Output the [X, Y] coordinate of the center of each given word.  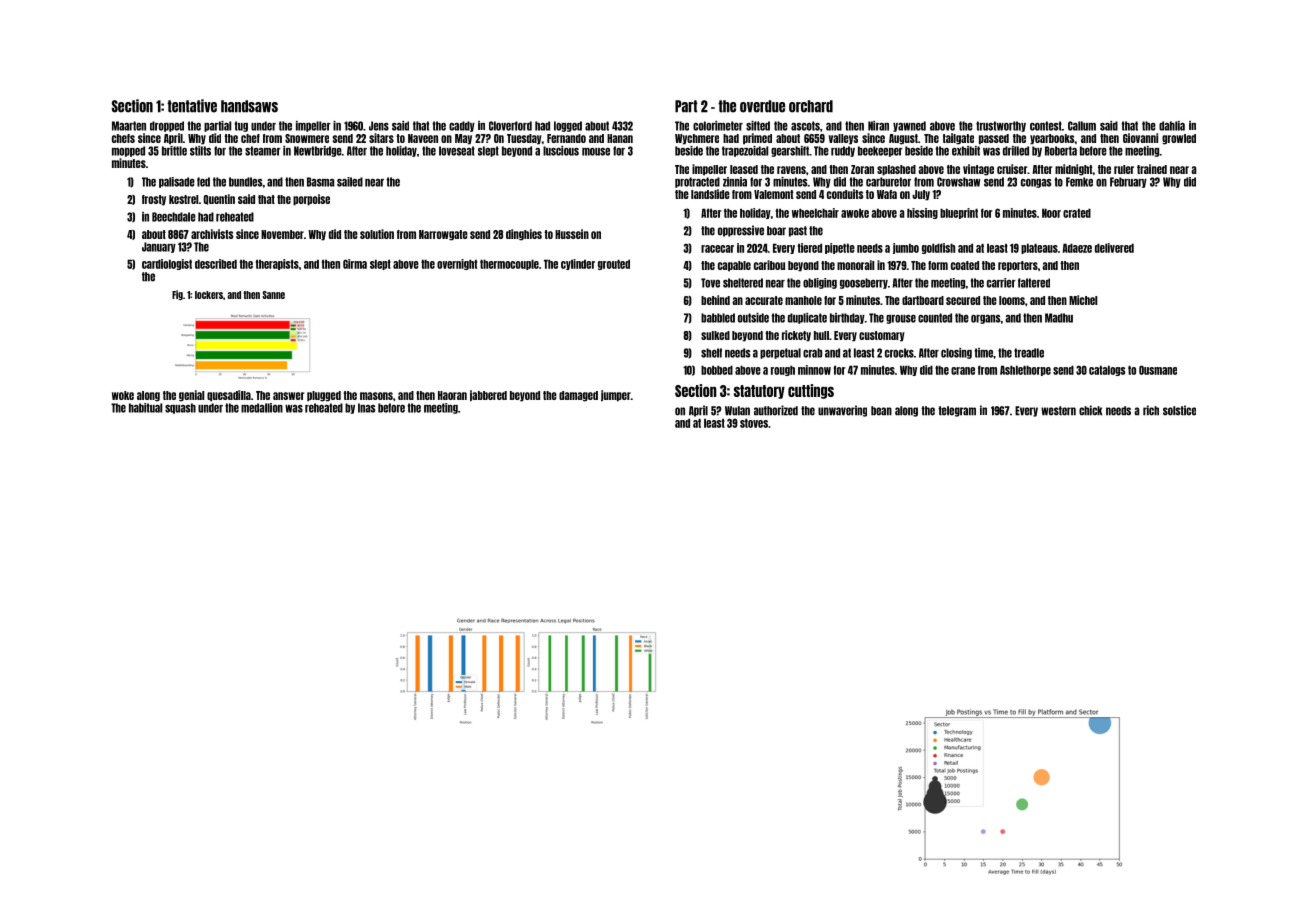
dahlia [1172, 126]
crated [1077, 213]
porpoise [311, 200]
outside [753, 318]
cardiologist [167, 264]
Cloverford [510, 126]
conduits [845, 194]
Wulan [737, 411]
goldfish [938, 248]
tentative [192, 106]
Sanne [273, 295]
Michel [1083, 300]
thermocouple [509, 264]
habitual [145, 408]
